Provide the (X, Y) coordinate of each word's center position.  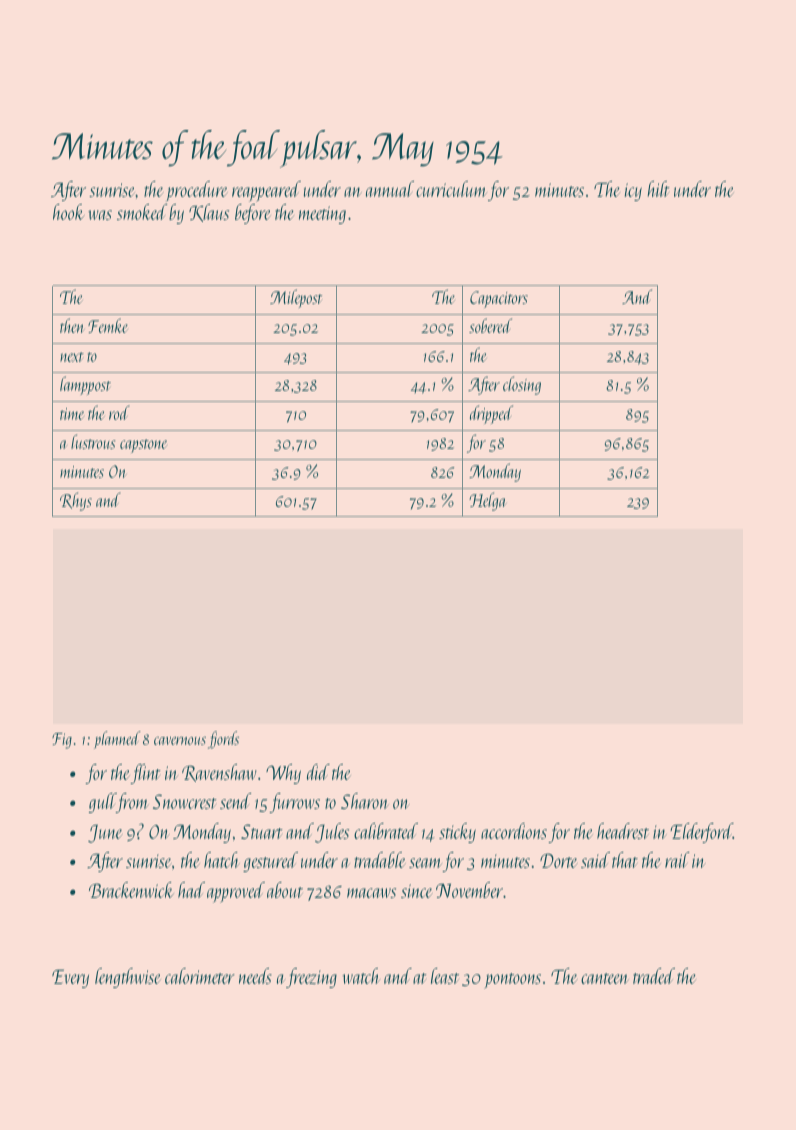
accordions (514, 831)
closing (522, 385)
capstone (143, 446)
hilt (658, 189)
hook (69, 212)
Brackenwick (131, 890)
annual (390, 189)
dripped (491, 414)
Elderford (701, 833)
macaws (371, 893)
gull (102, 803)
